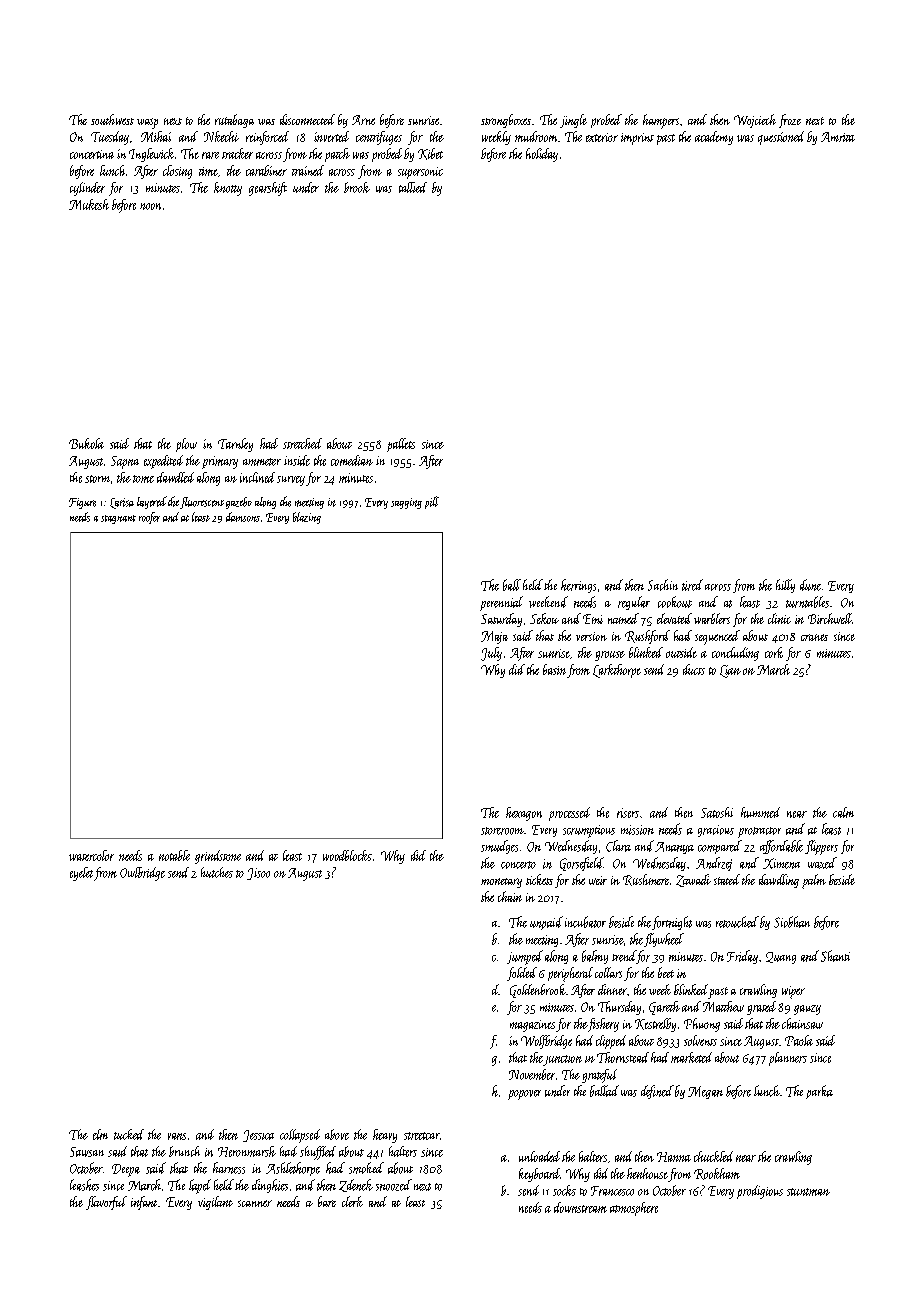 The height and width of the page is (1308, 924). What do you see at coordinates (705, 1092) in the page?
I see `Megan` at bounding box center [705, 1092].
